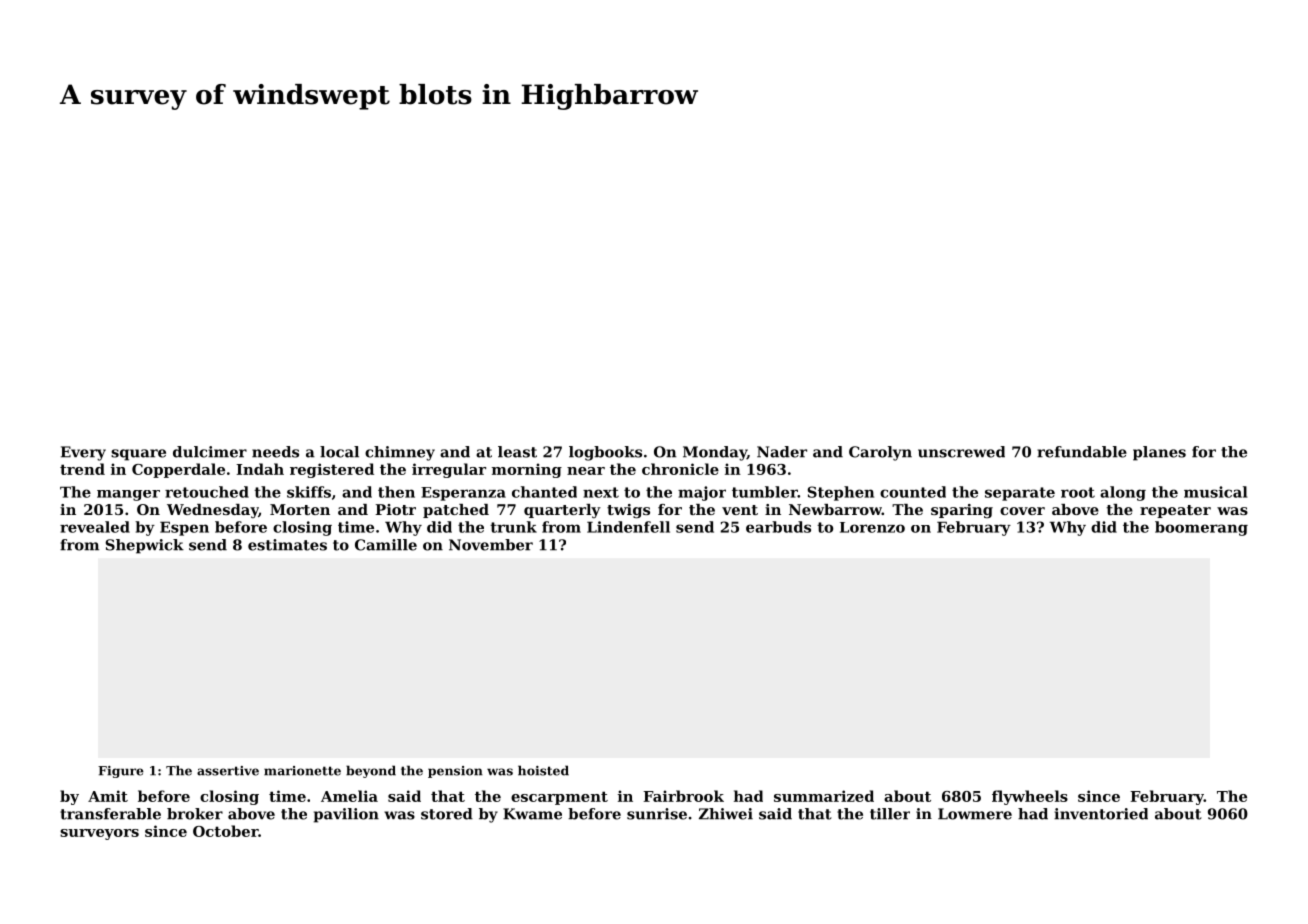 This page has height=924, width=1308. What do you see at coordinates (517, 452) in the page?
I see `least` at bounding box center [517, 452].
